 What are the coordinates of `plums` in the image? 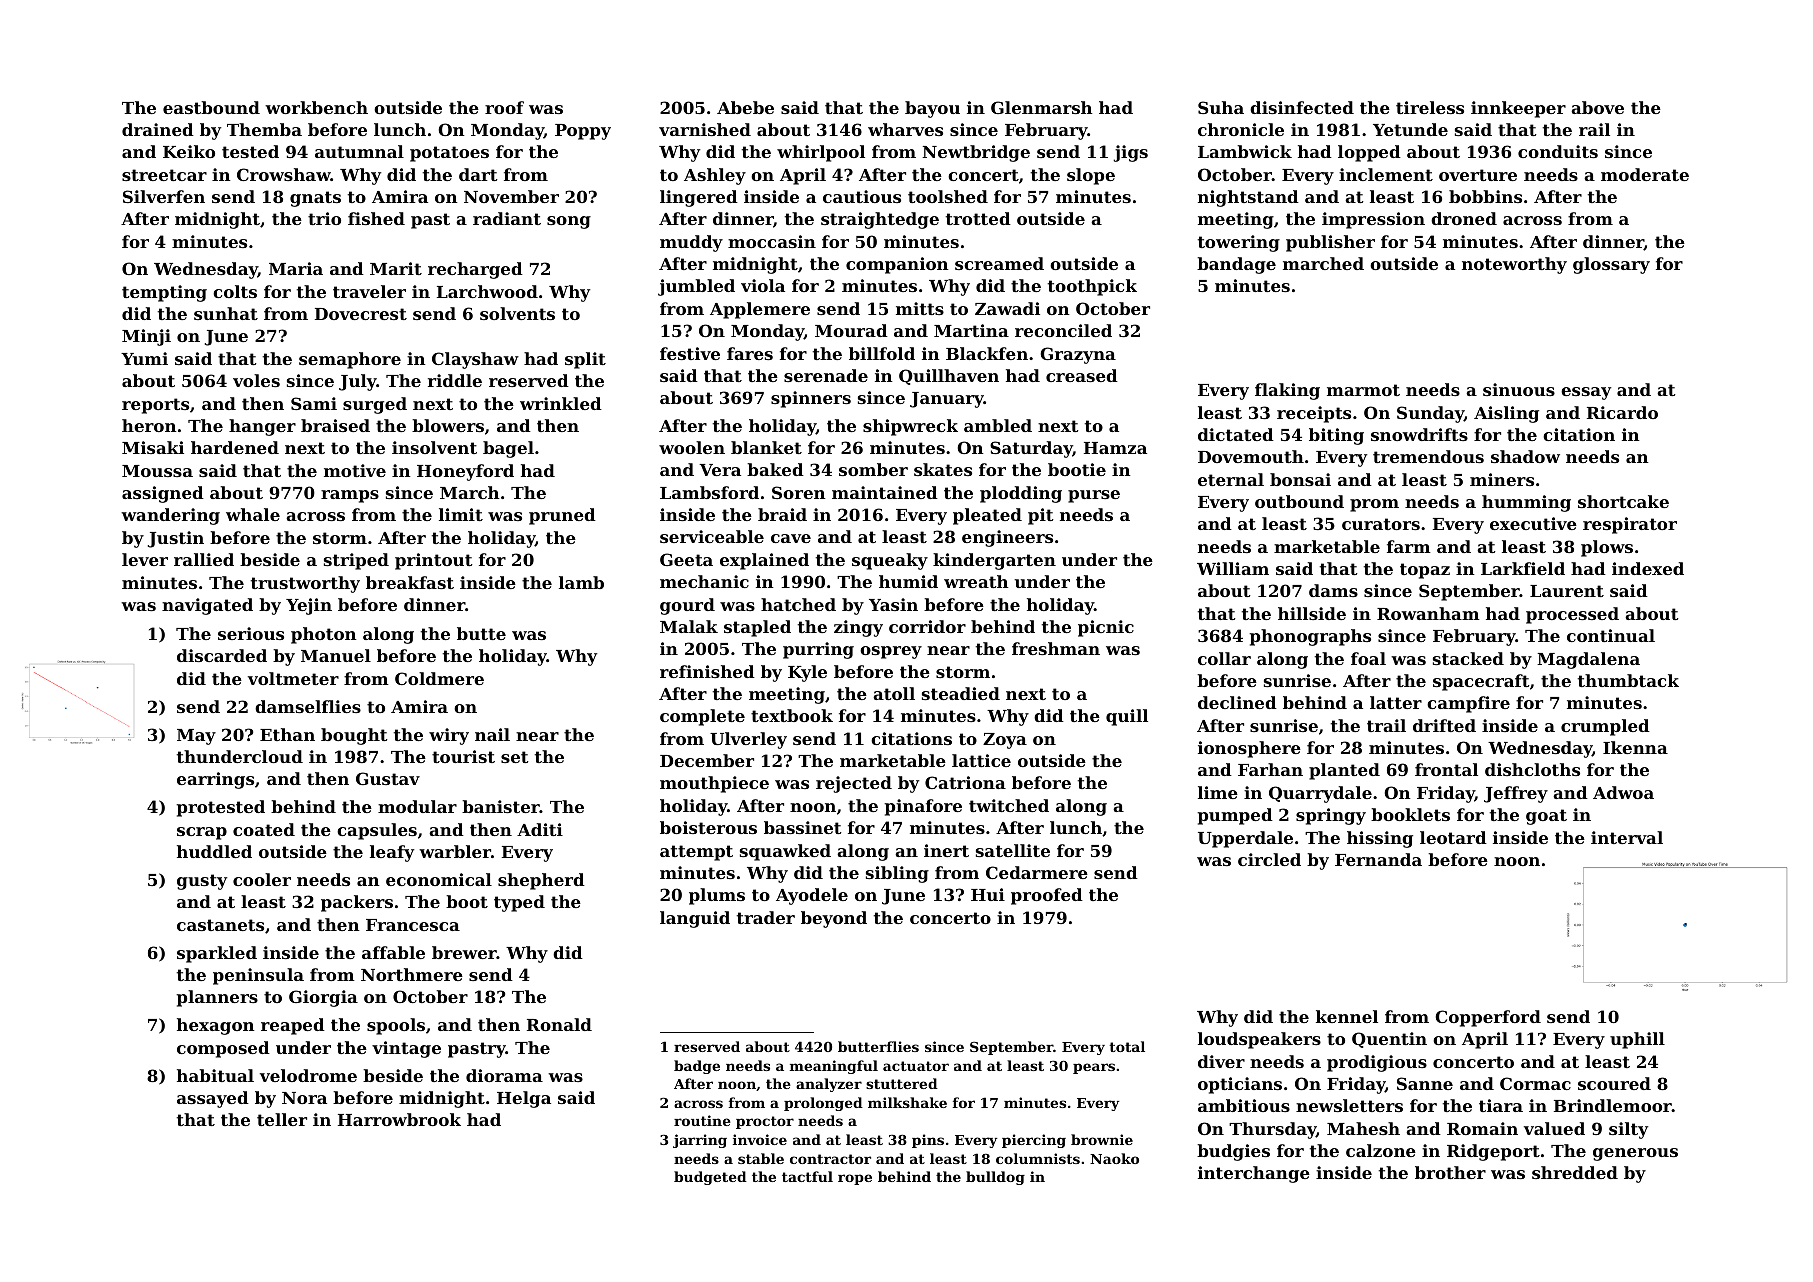 It's located at (717, 896).
